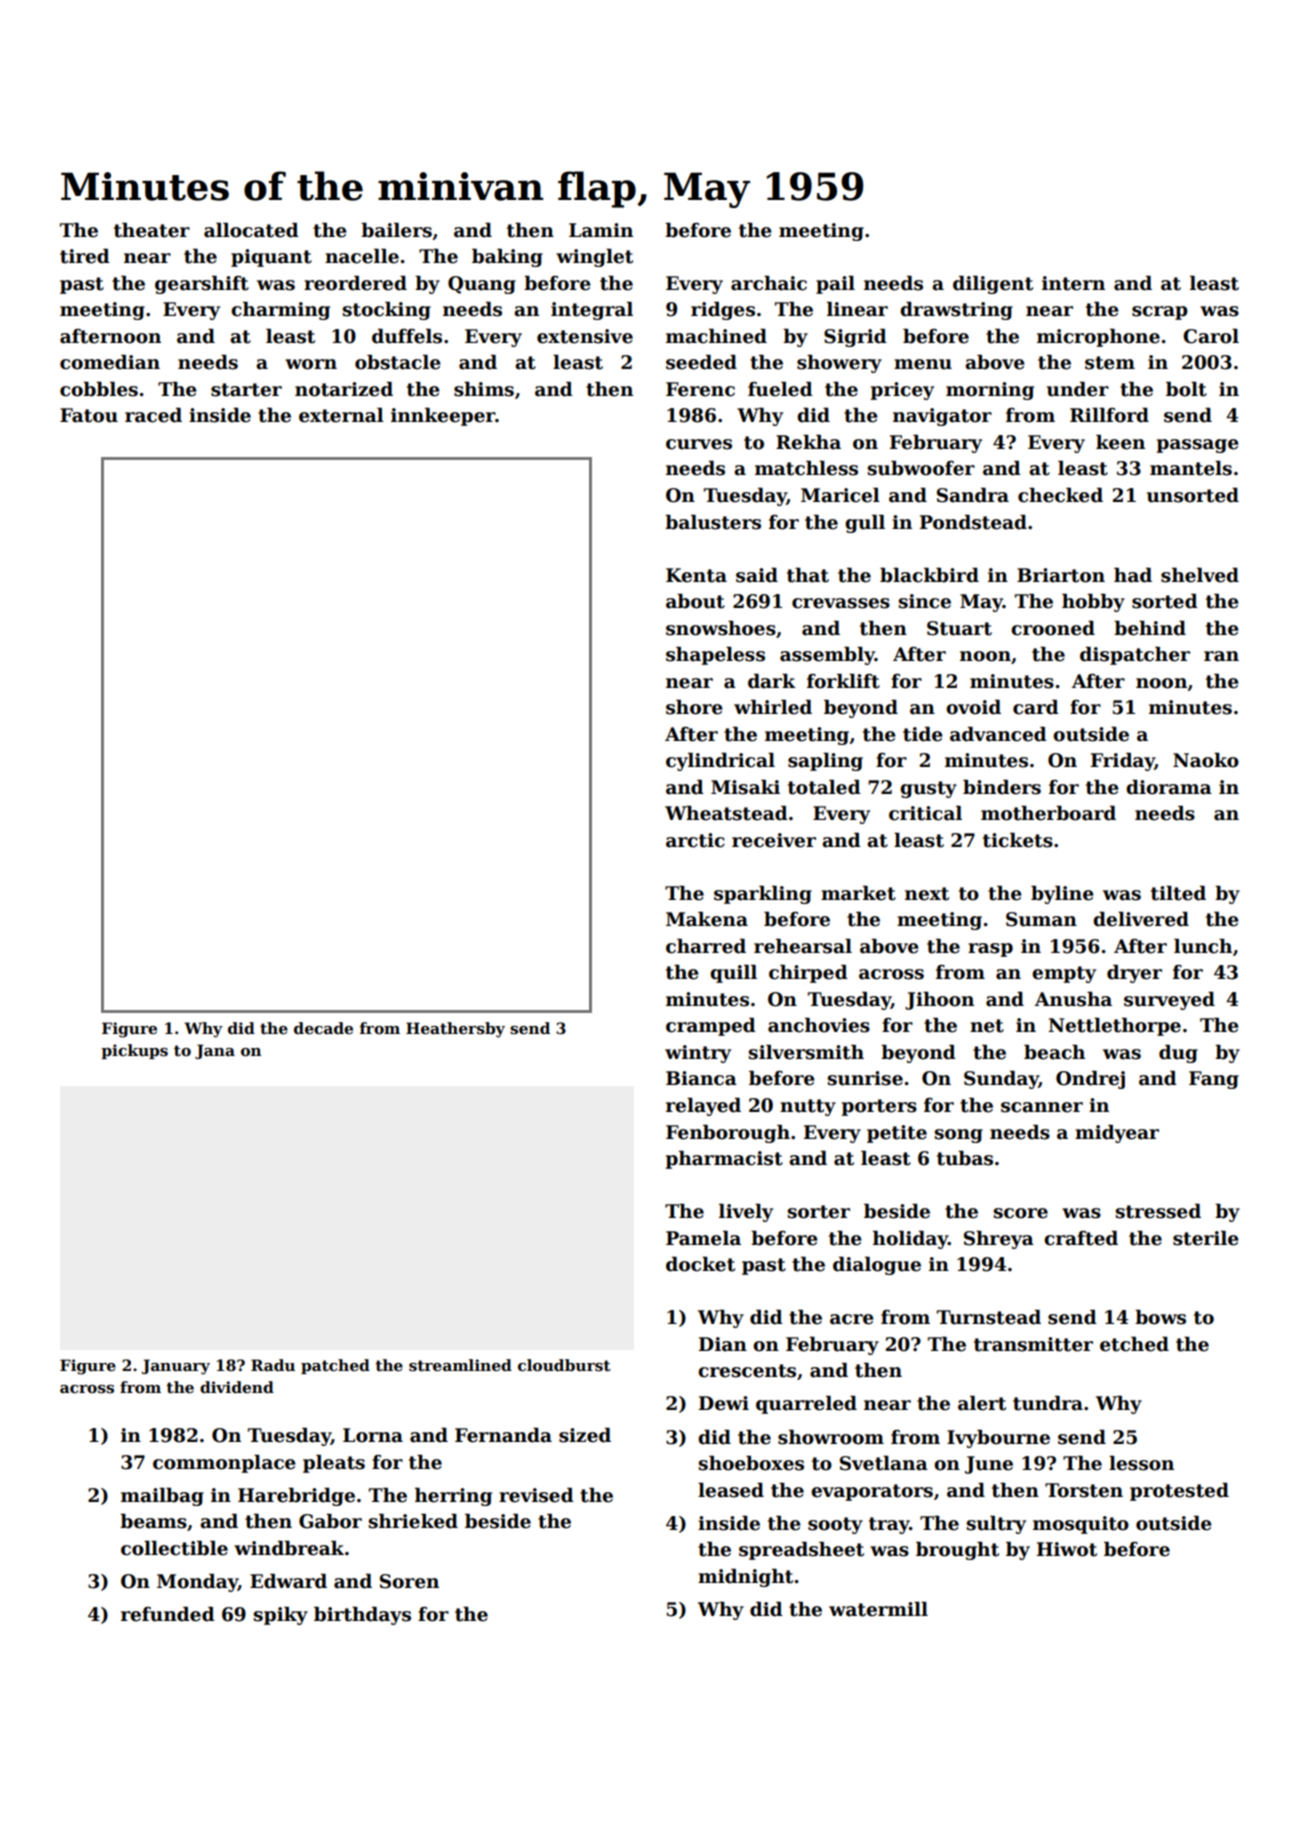 Image resolution: width=1299 pixels, height=1837 pixels. I want to click on commonplace, so click(224, 1464).
